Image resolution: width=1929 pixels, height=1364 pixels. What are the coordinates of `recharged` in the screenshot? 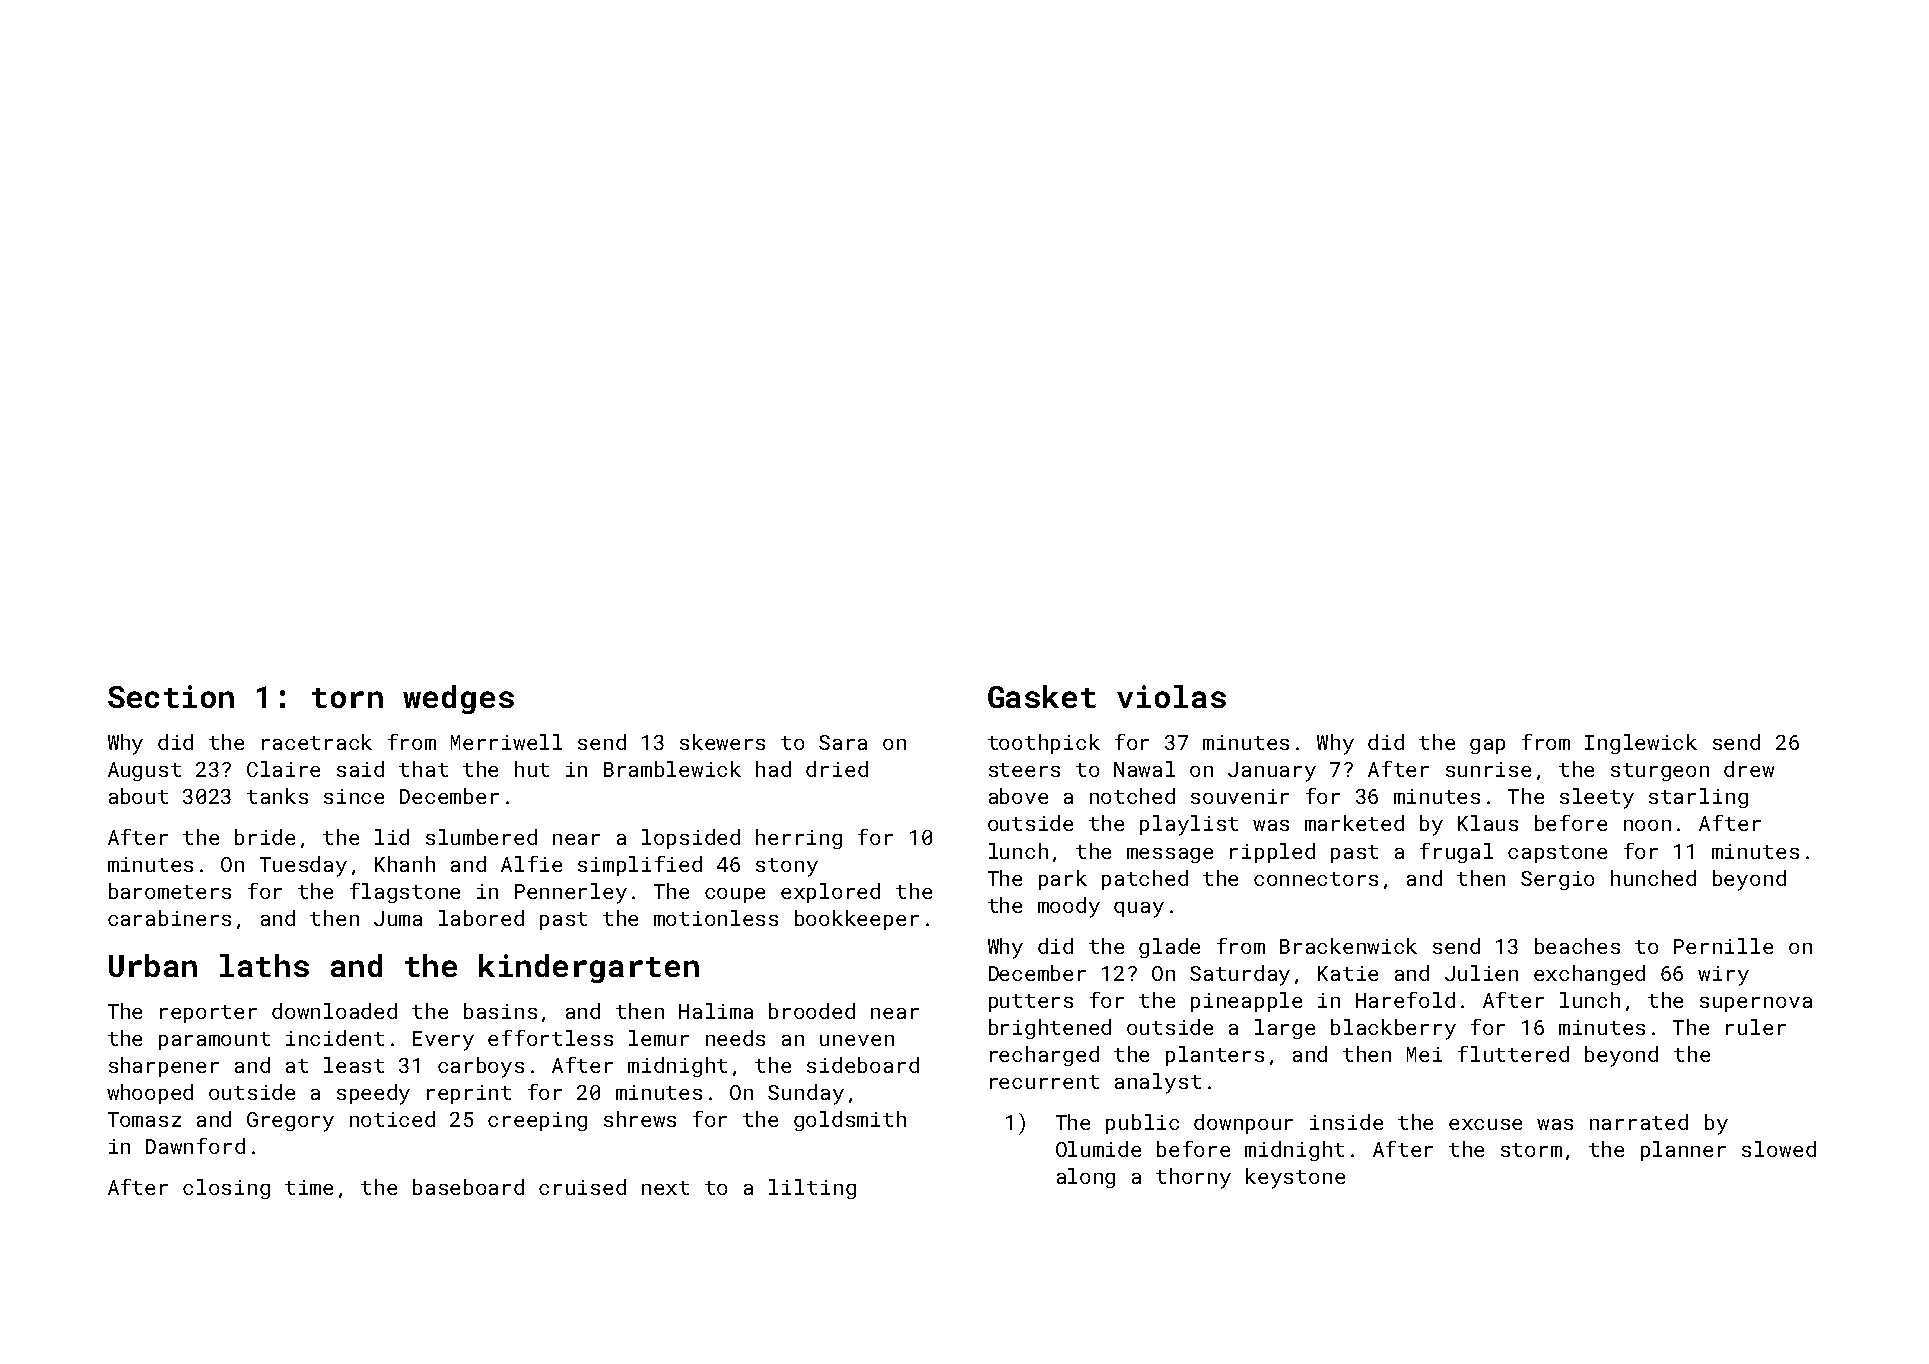 It's located at (1044, 1056).
